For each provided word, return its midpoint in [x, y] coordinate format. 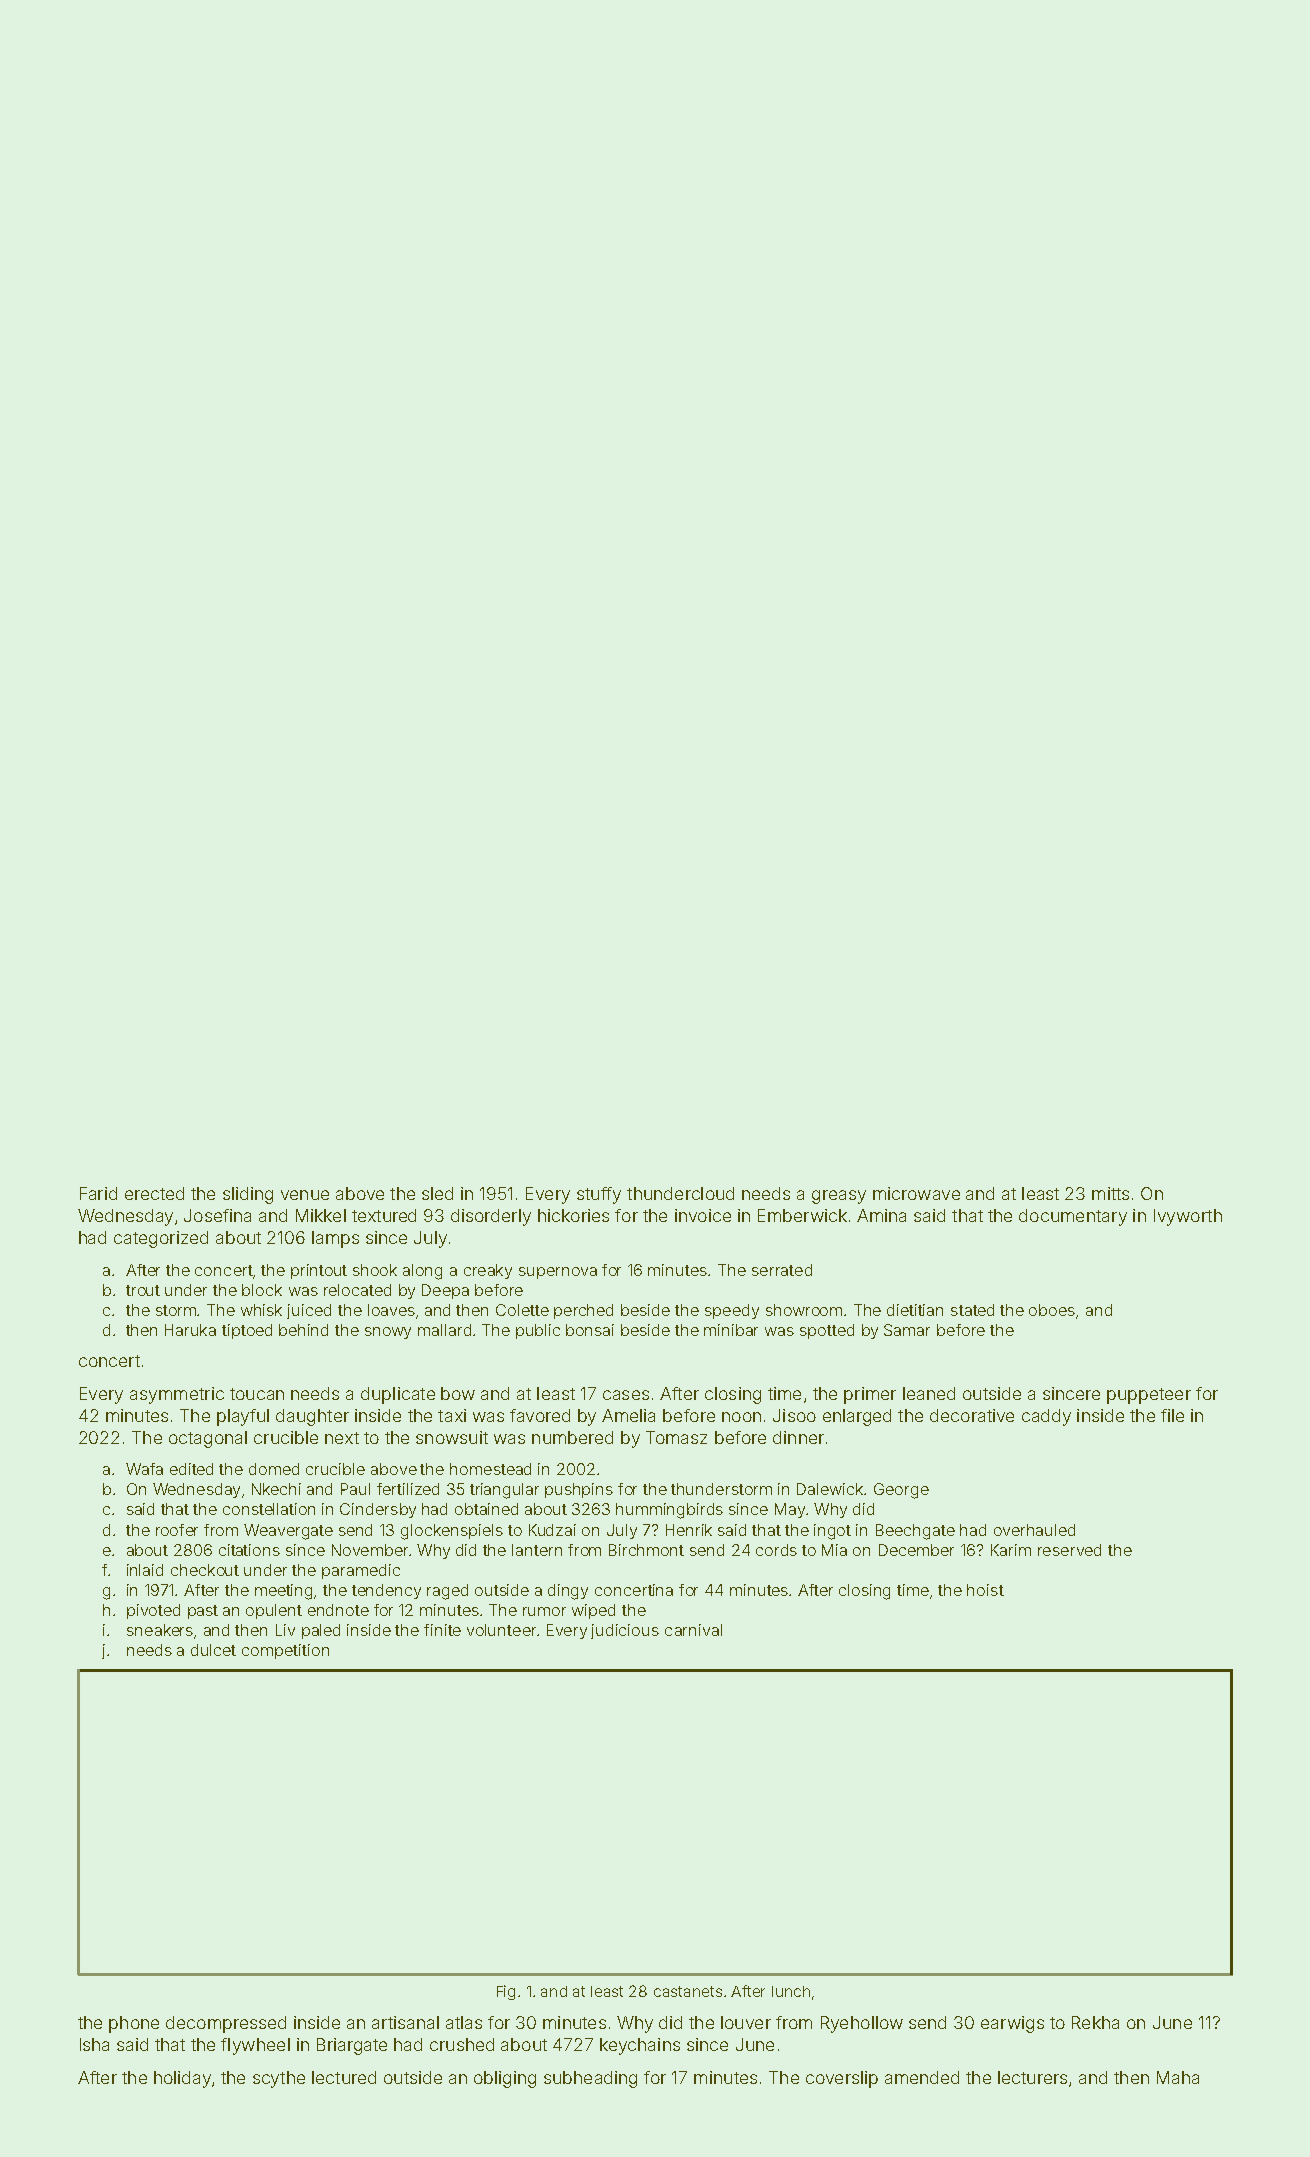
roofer [177, 1530]
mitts [1110, 1193]
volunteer [501, 1630]
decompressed [226, 2024]
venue [305, 1195]
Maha [1178, 2077]
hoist [985, 1590]
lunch [791, 1991]
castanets [688, 1991]
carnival [693, 1630]
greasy [839, 1197]
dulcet [213, 1650]
